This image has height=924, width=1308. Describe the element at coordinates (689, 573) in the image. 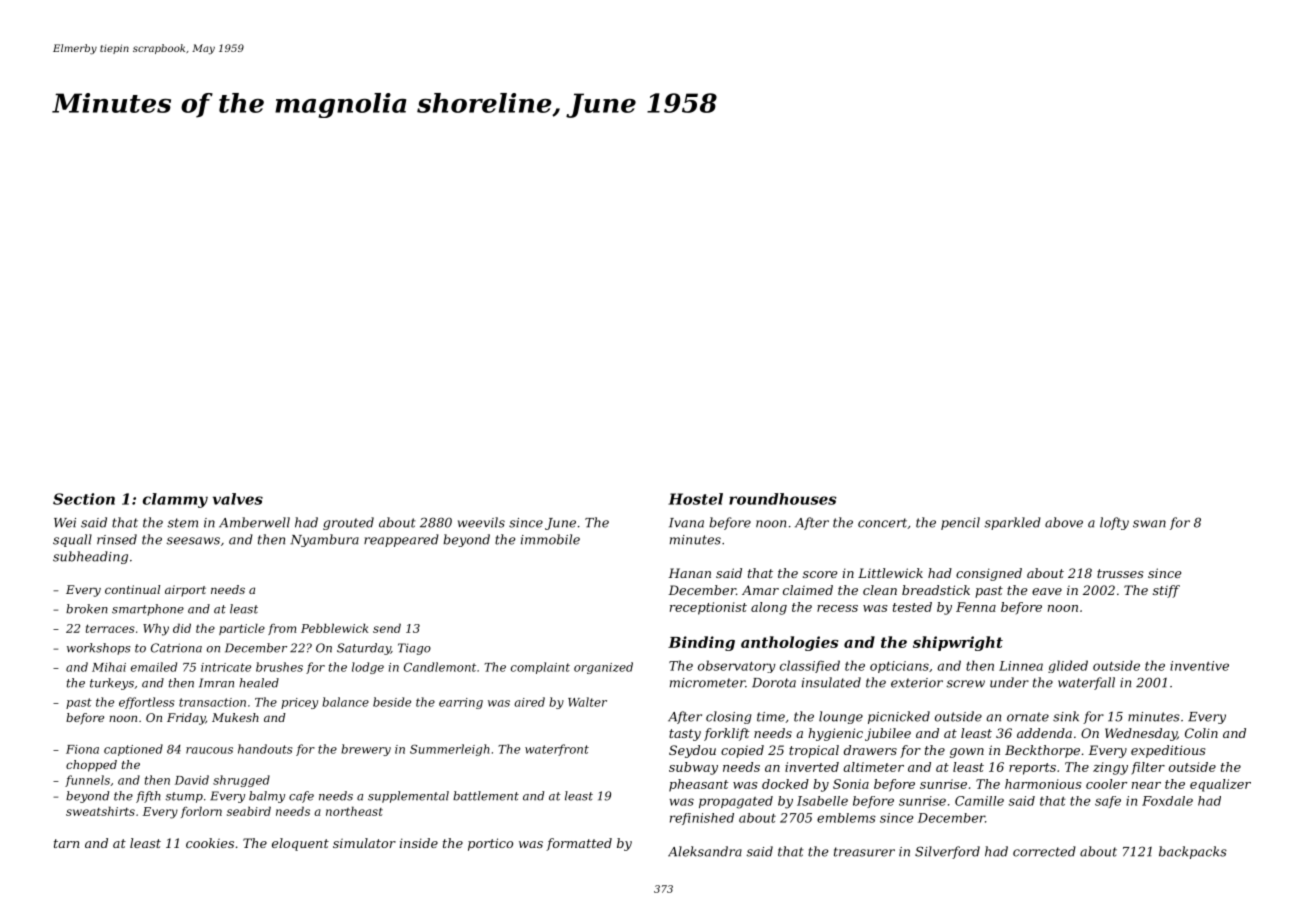

I see `Hanan` at that location.
